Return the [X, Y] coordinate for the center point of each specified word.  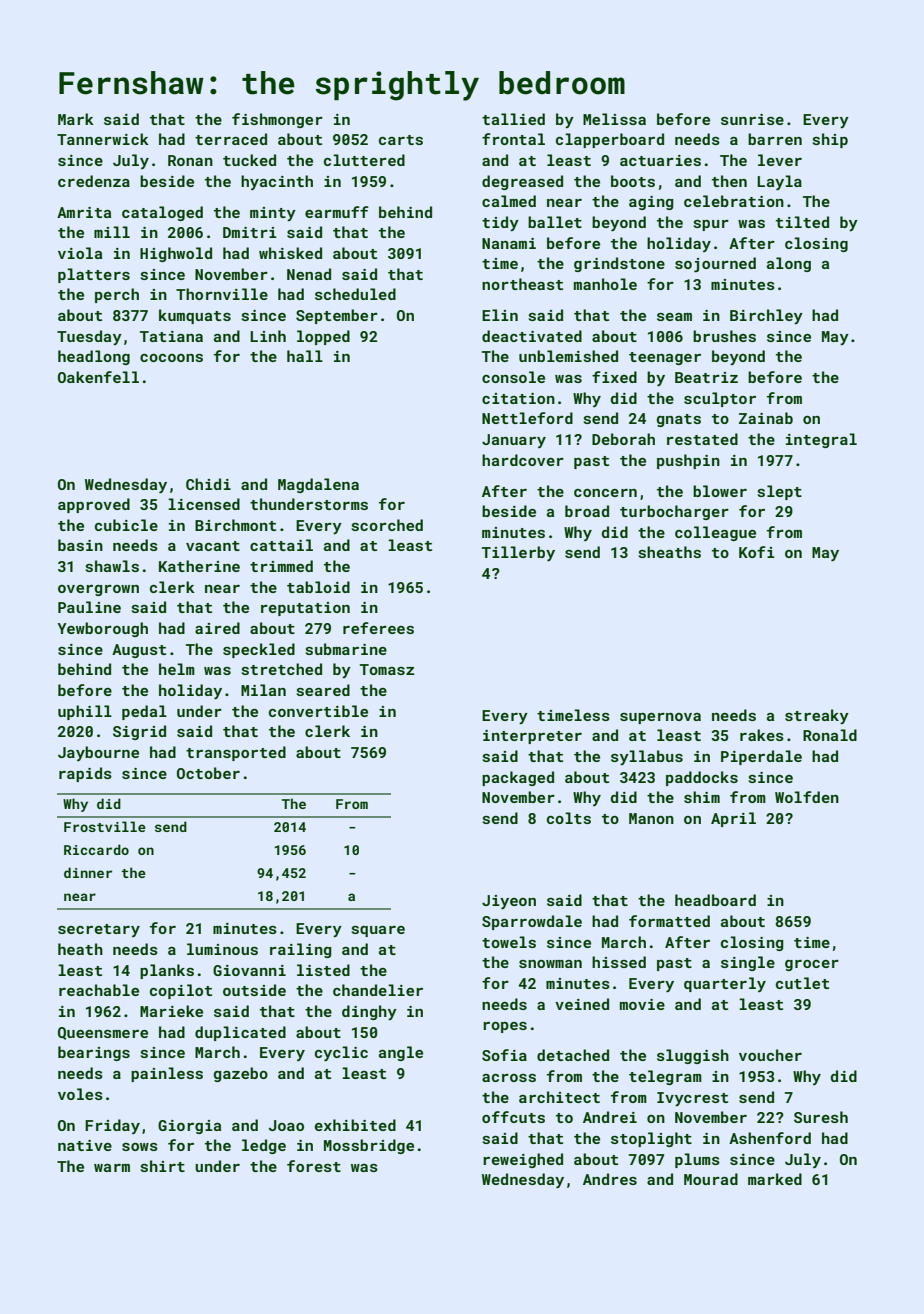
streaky [817, 717]
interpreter [532, 737]
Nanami [509, 243]
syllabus [647, 758]
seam [674, 317]
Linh [268, 336]
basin [80, 545]
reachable [99, 990]
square [378, 931]
